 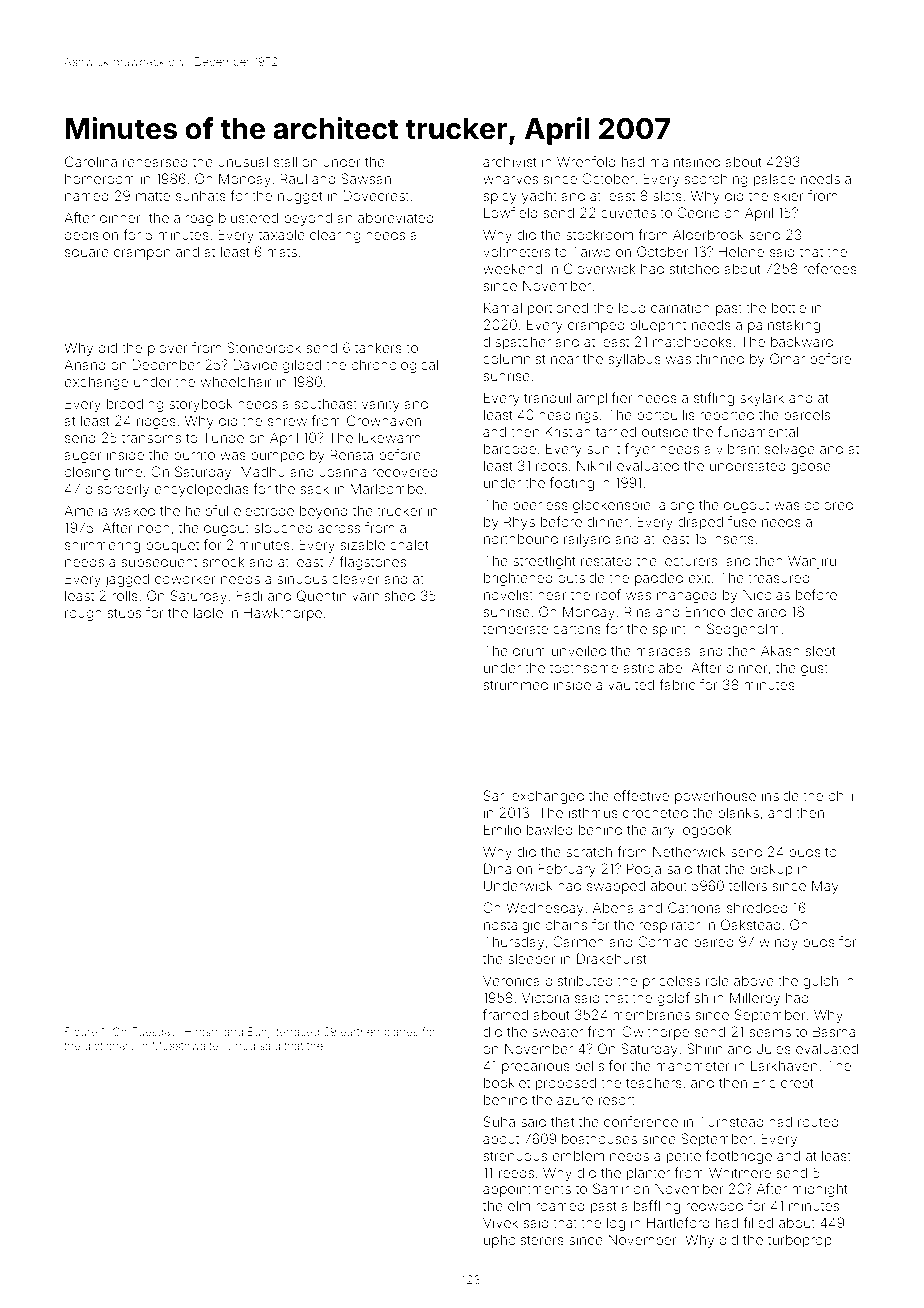 What do you see at coordinates (694, 268) in the screenshot?
I see `stitched` at bounding box center [694, 268].
